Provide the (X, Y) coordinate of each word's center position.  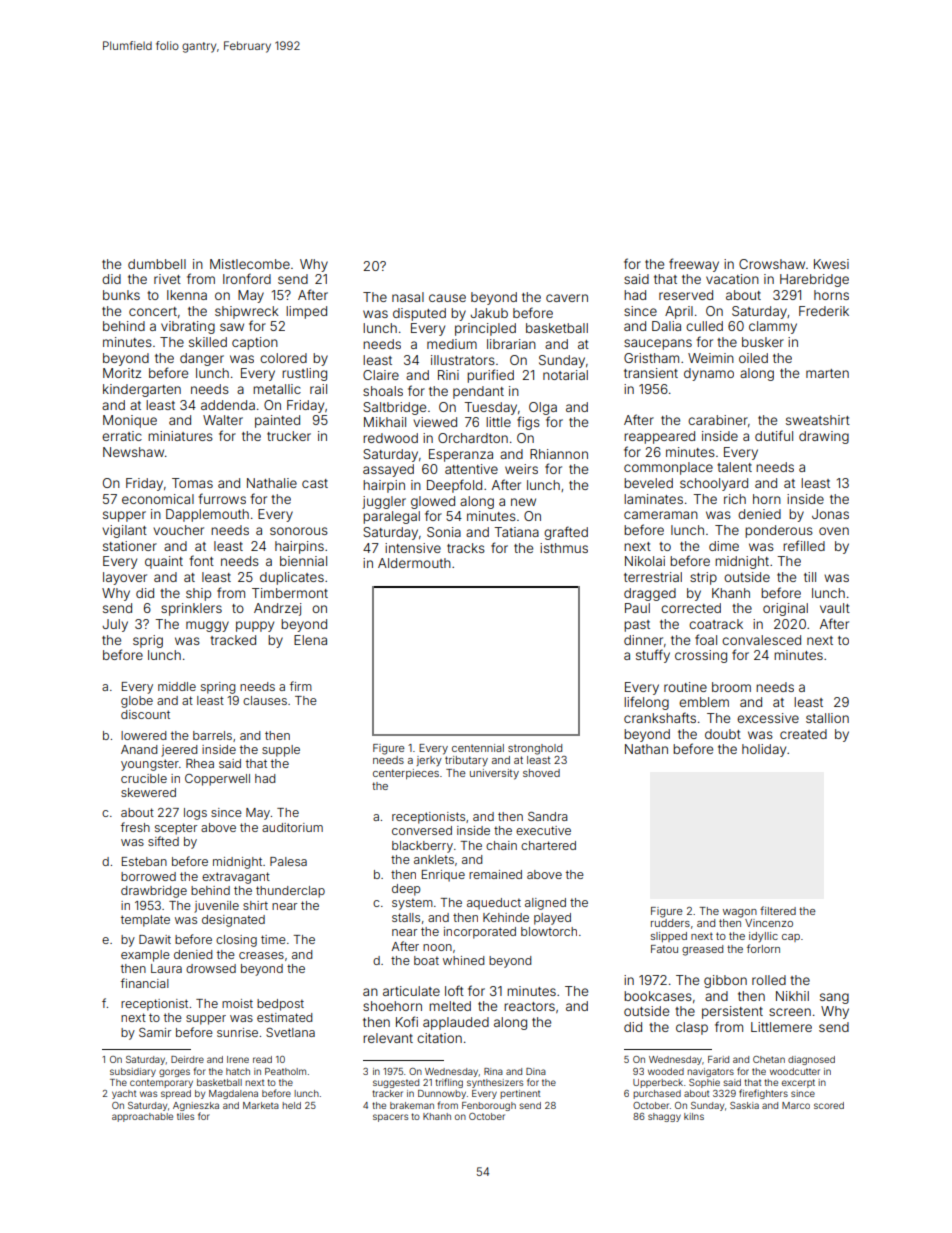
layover (125, 578)
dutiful (774, 435)
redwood (390, 438)
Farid (718, 1059)
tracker (387, 1093)
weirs (521, 469)
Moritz (122, 373)
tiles (185, 1116)
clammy (773, 327)
